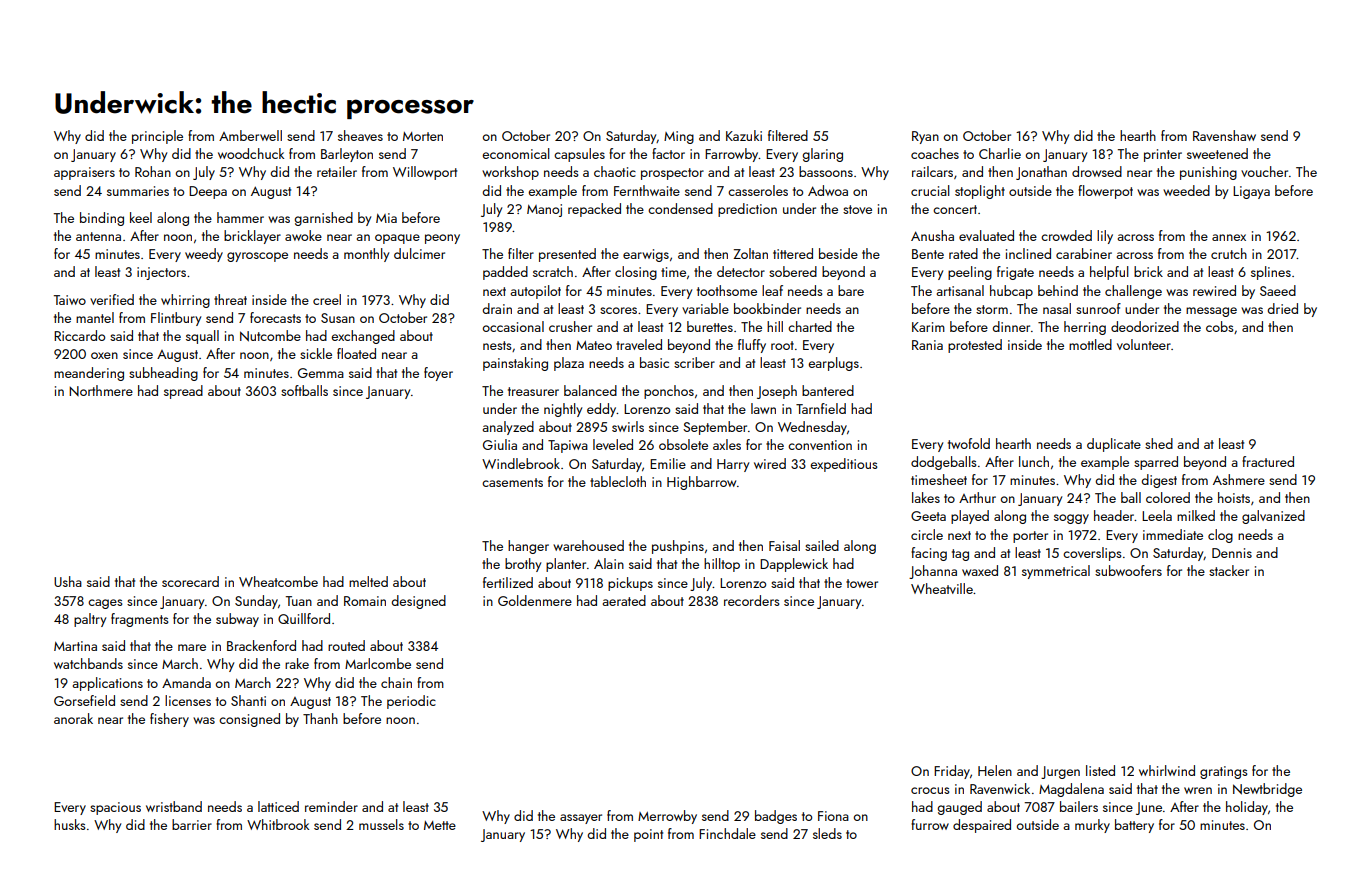  What do you see at coordinates (1144, 344) in the page?
I see `volunteer` at bounding box center [1144, 344].
